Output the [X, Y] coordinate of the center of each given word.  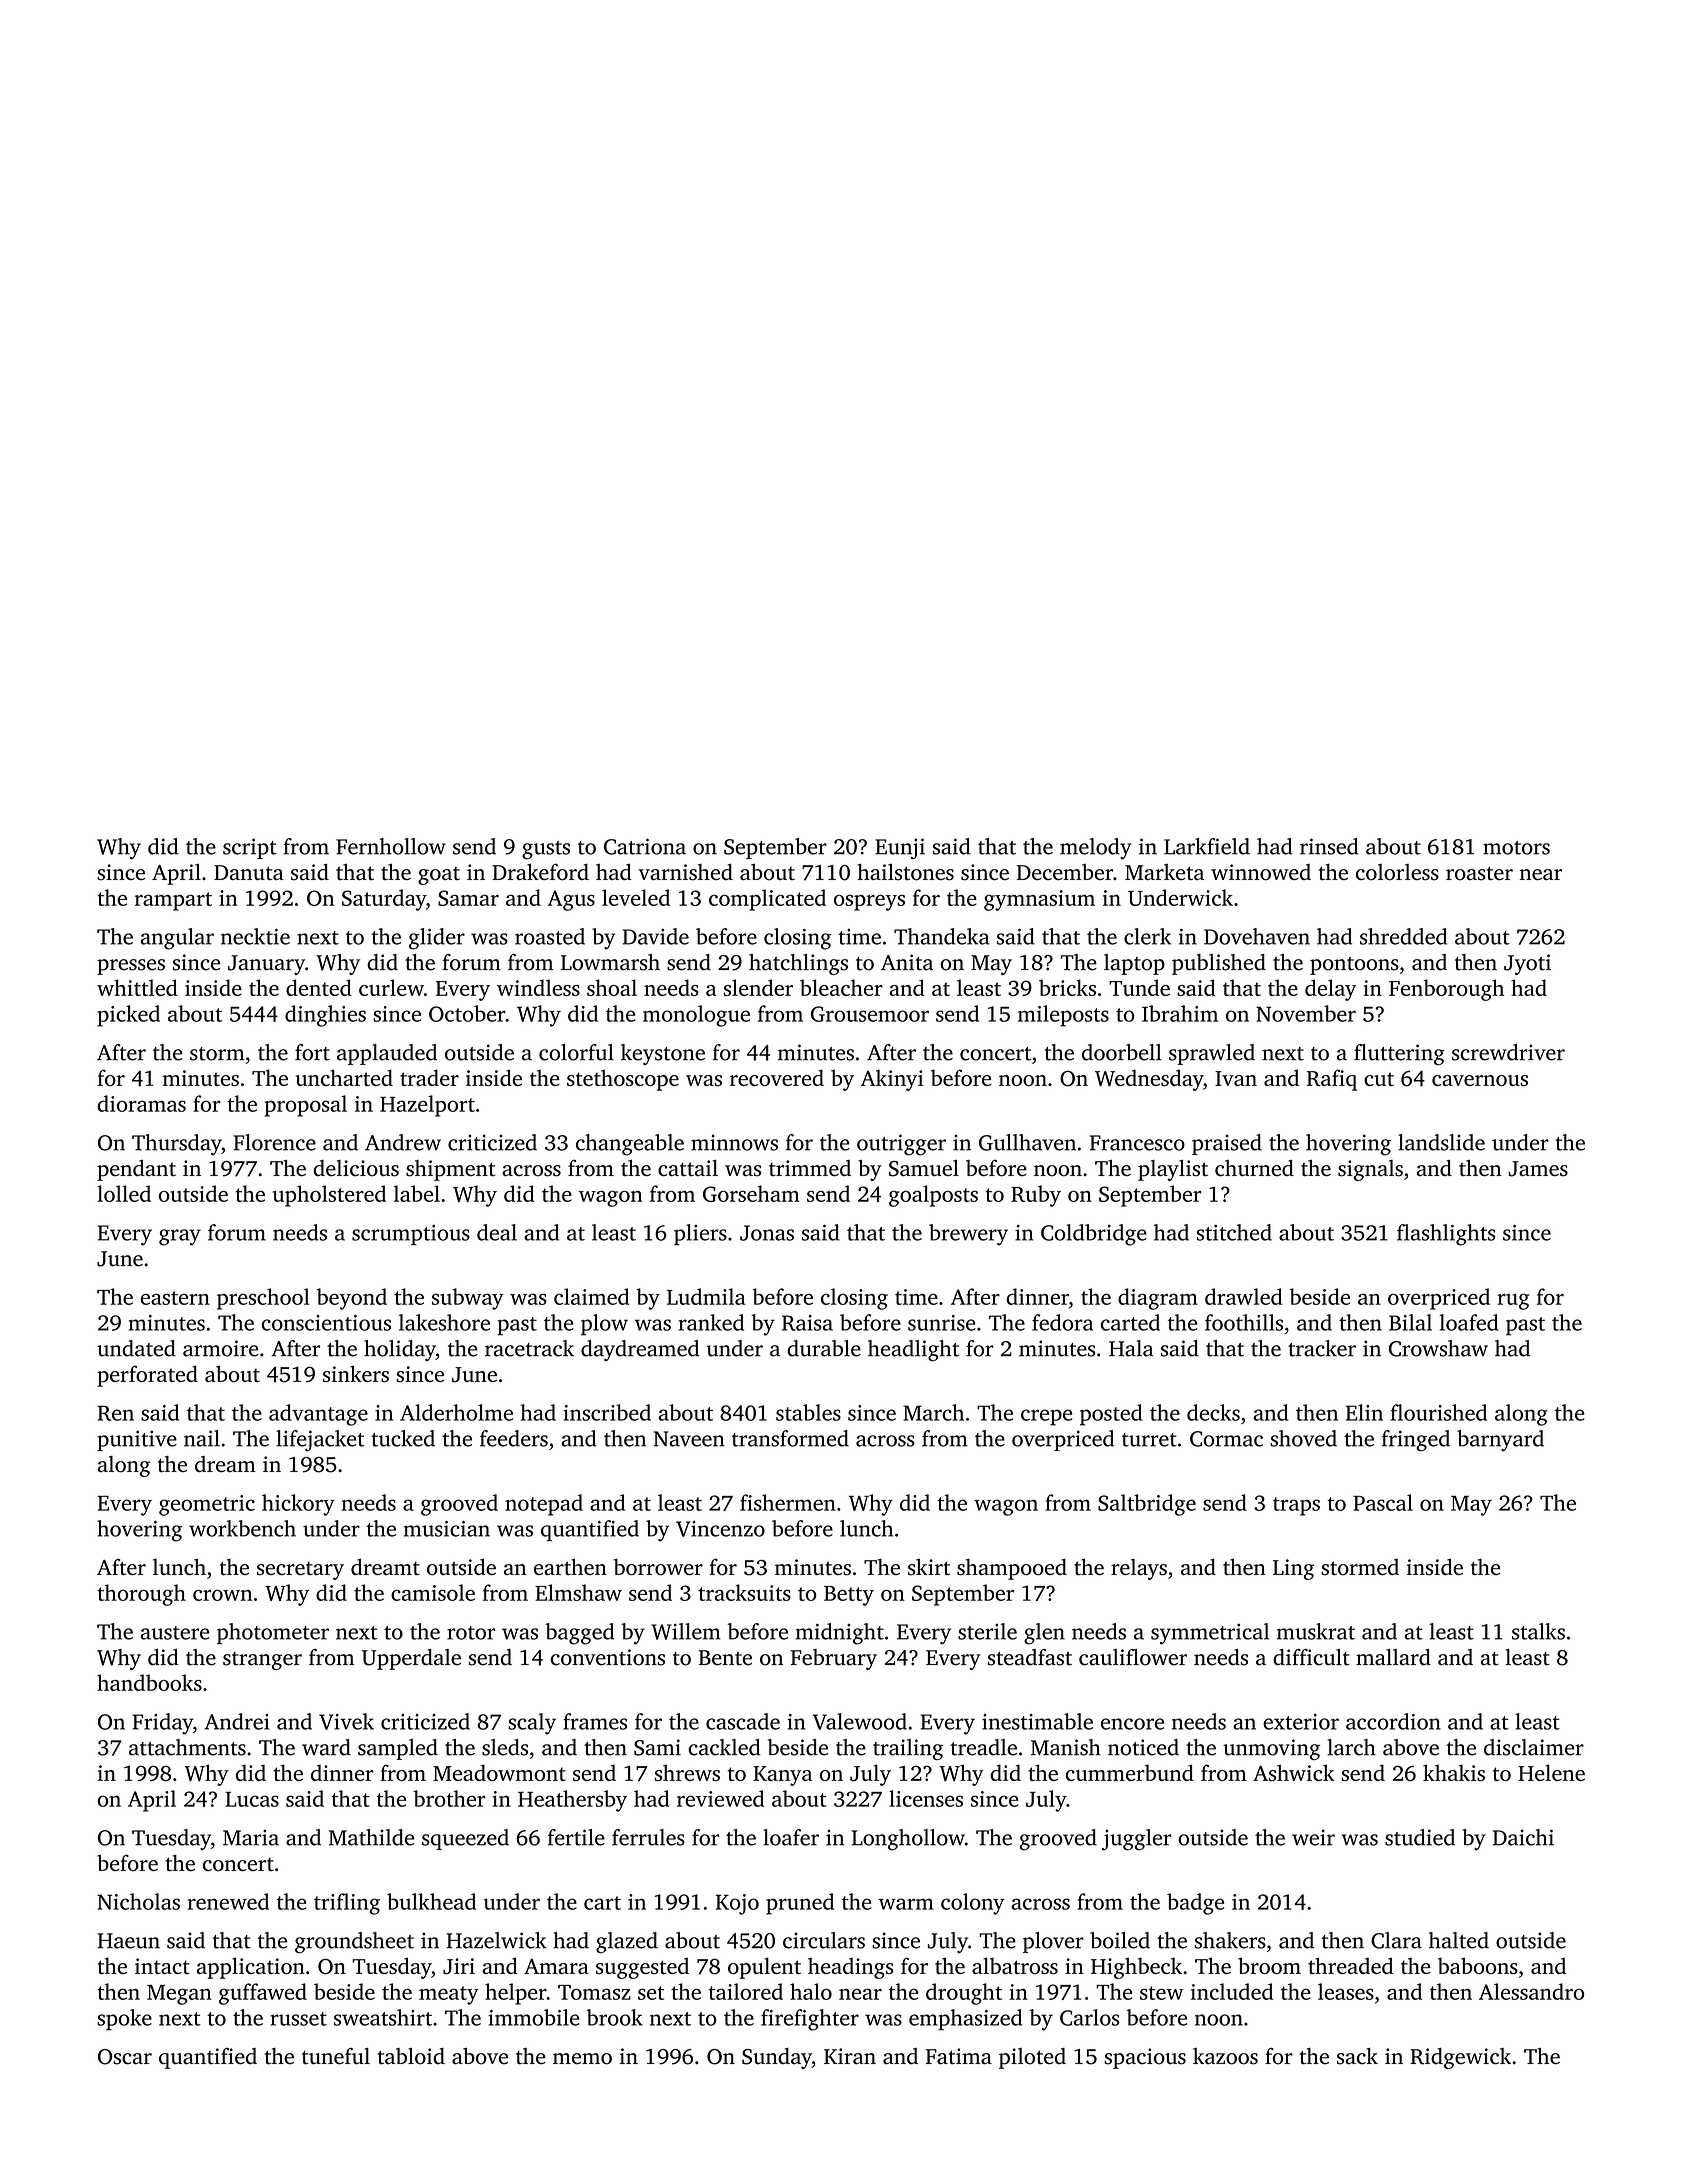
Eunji [900, 848]
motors [1516, 848]
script [250, 848]
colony [973, 1904]
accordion [1393, 1721]
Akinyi [892, 1080]
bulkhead [431, 1901]
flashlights [1446, 1235]
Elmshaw [578, 1592]
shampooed [1012, 1569]
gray [180, 1237]
